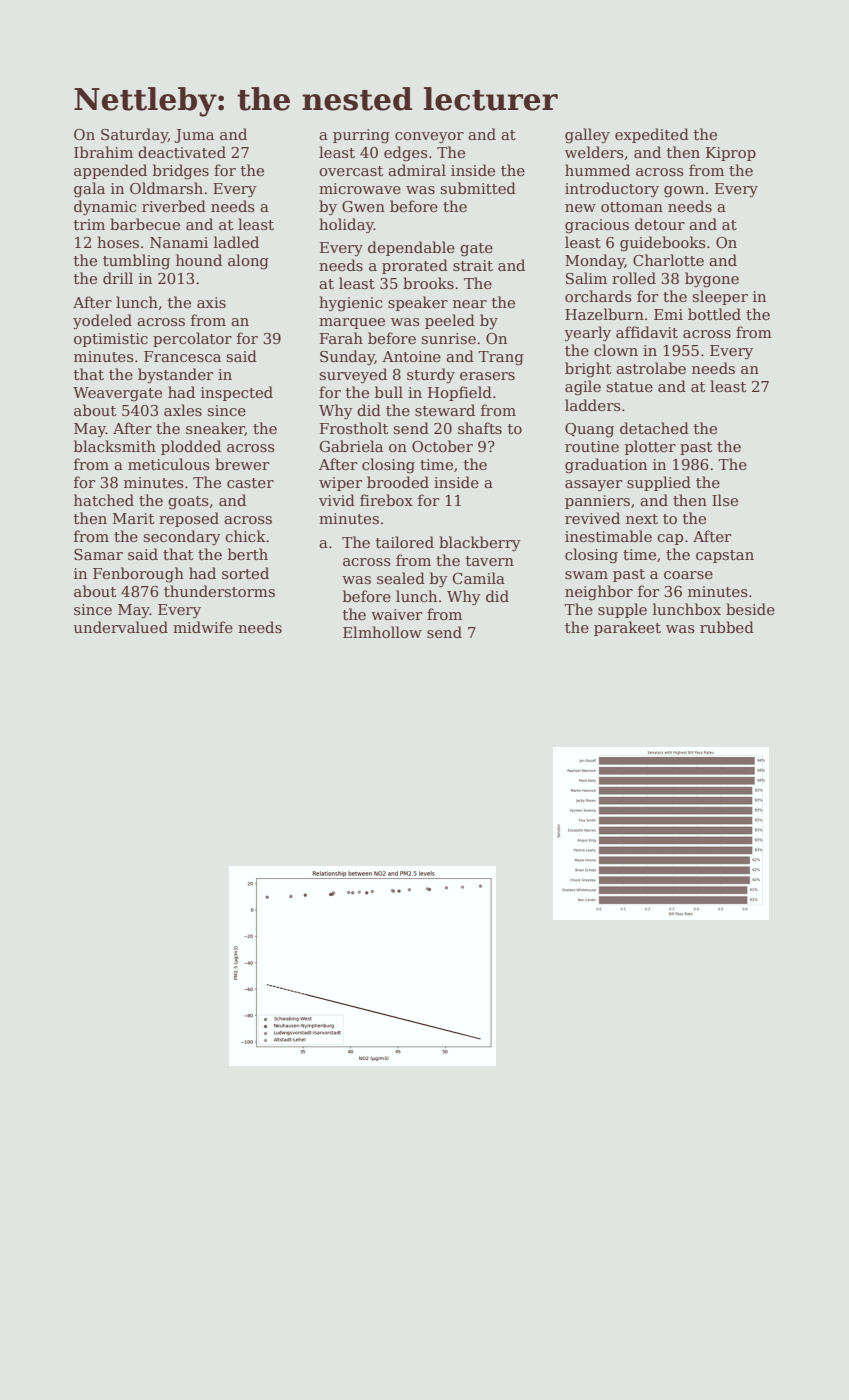 This page has width=849, height=1400. What do you see at coordinates (361, 136) in the page?
I see `purring` at bounding box center [361, 136].
